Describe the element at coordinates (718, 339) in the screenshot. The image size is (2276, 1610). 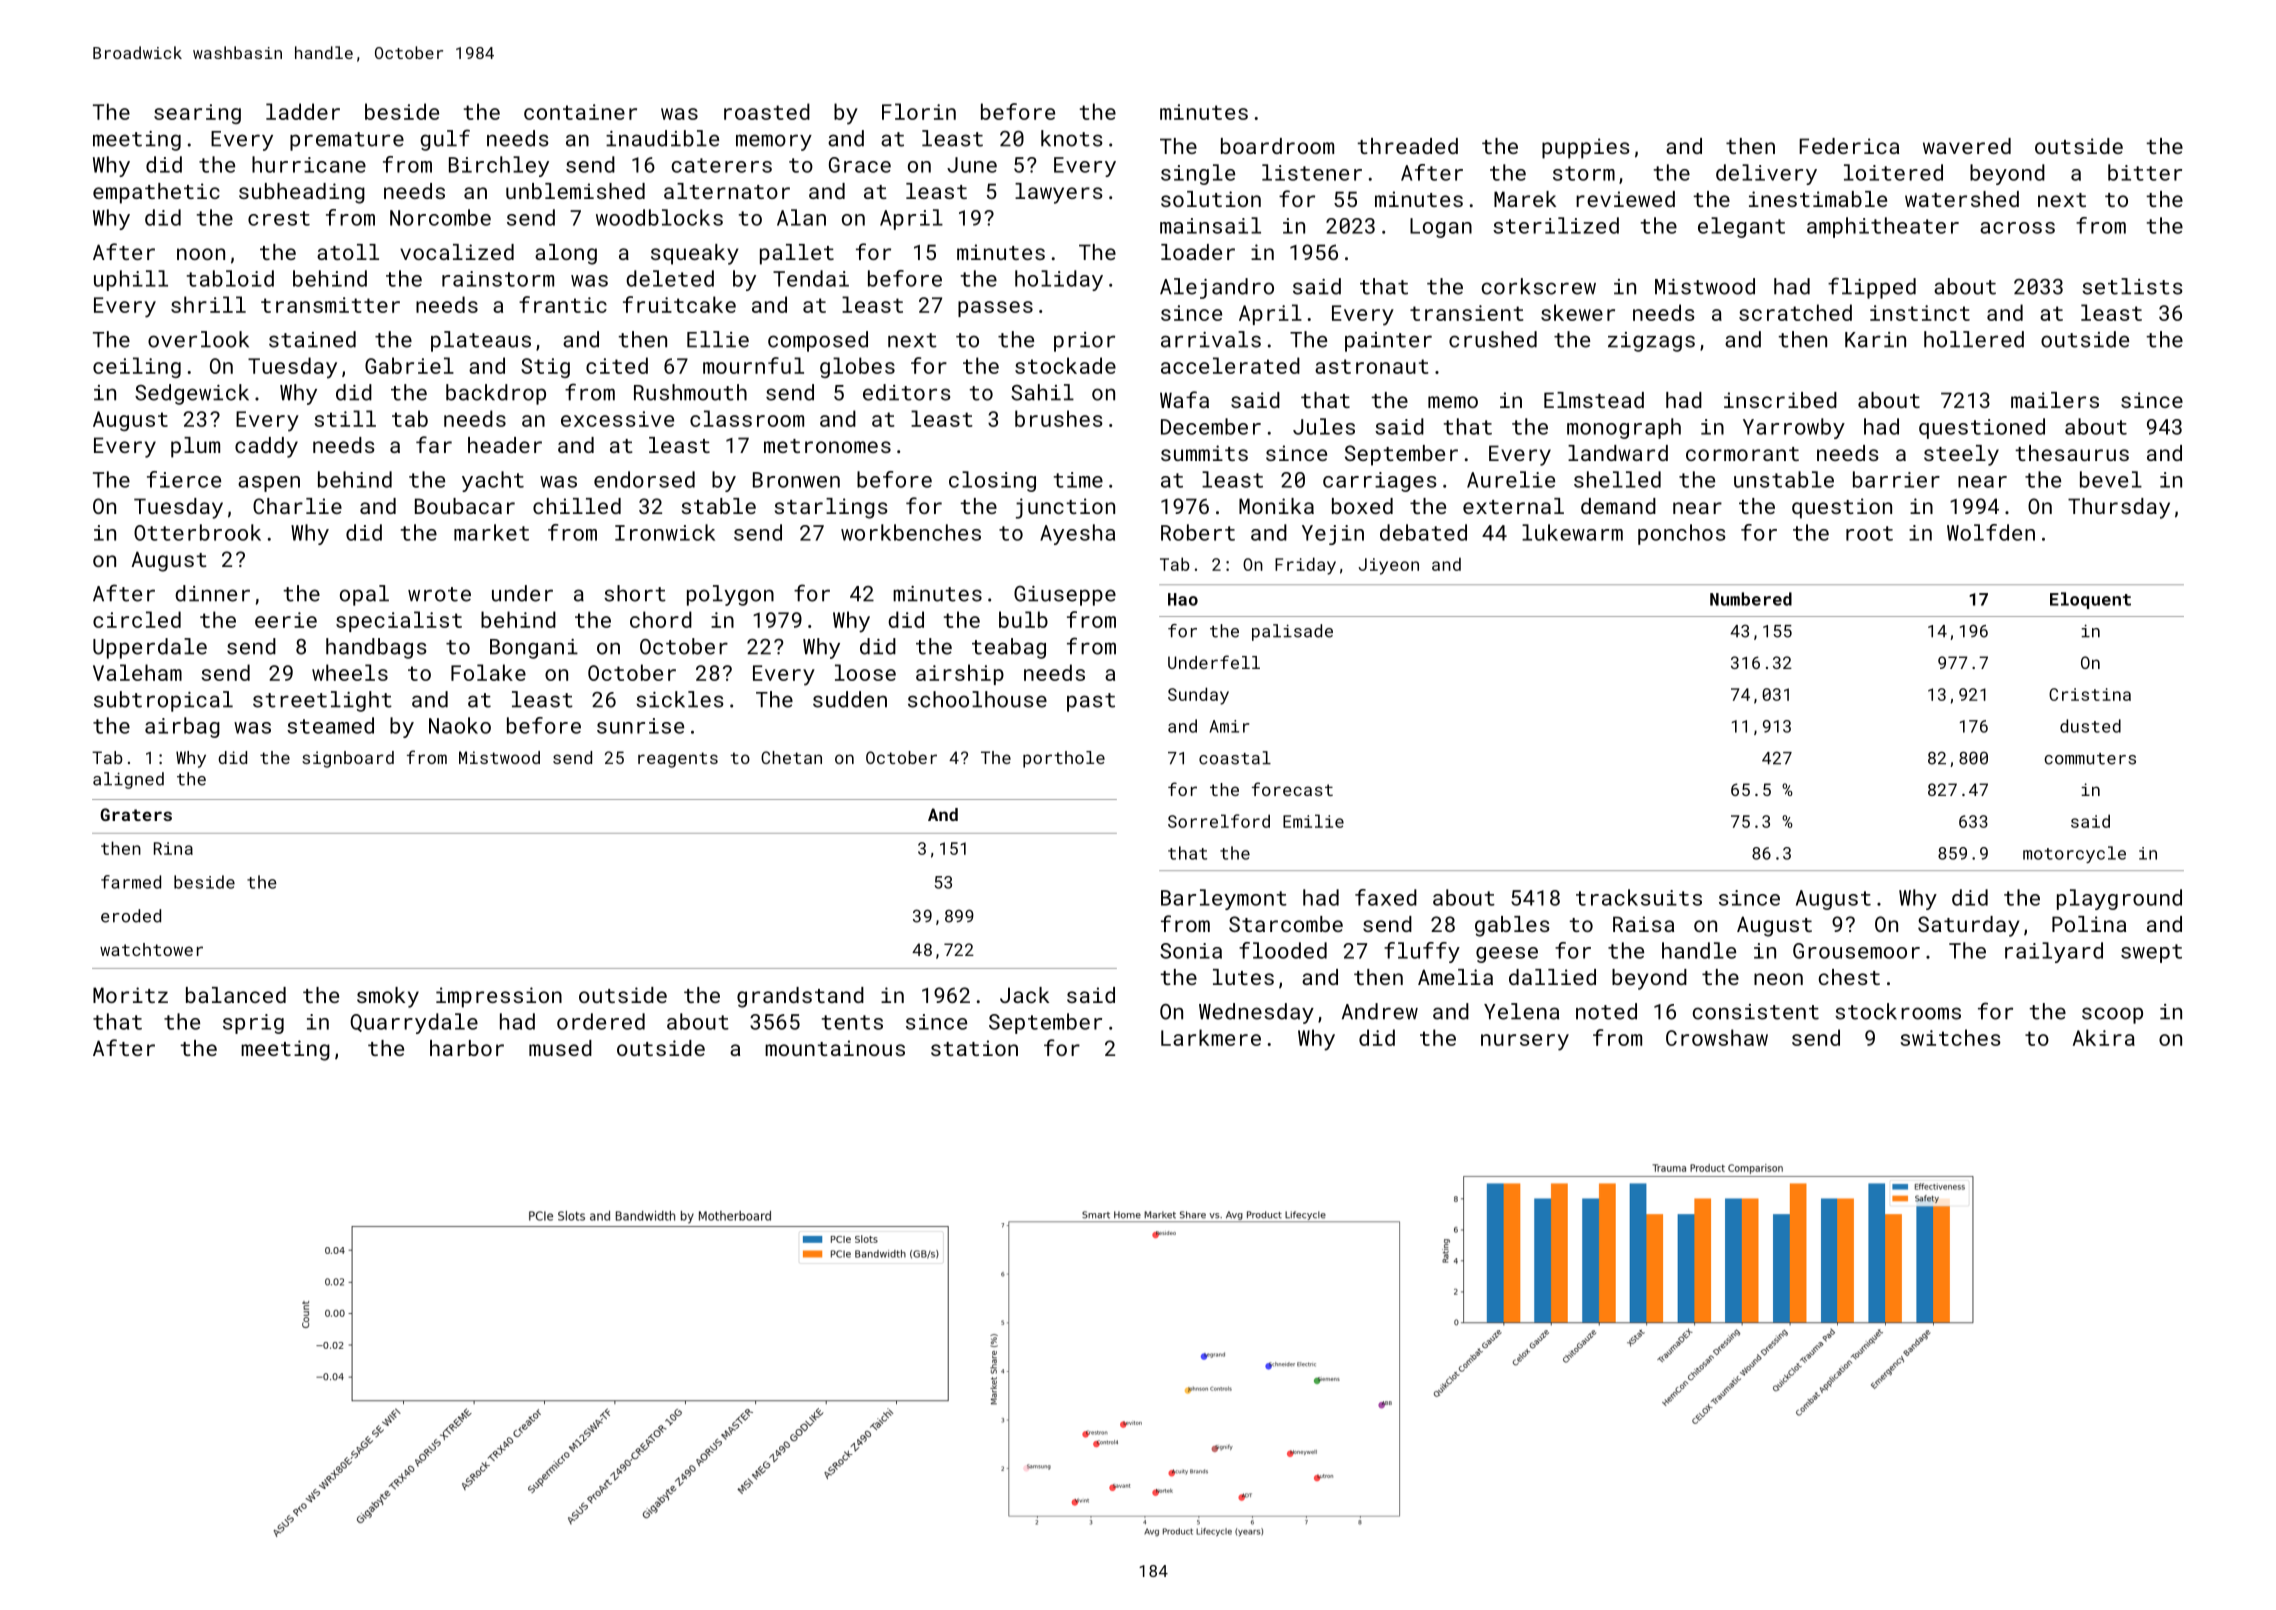
I see `Ellie` at that location.
